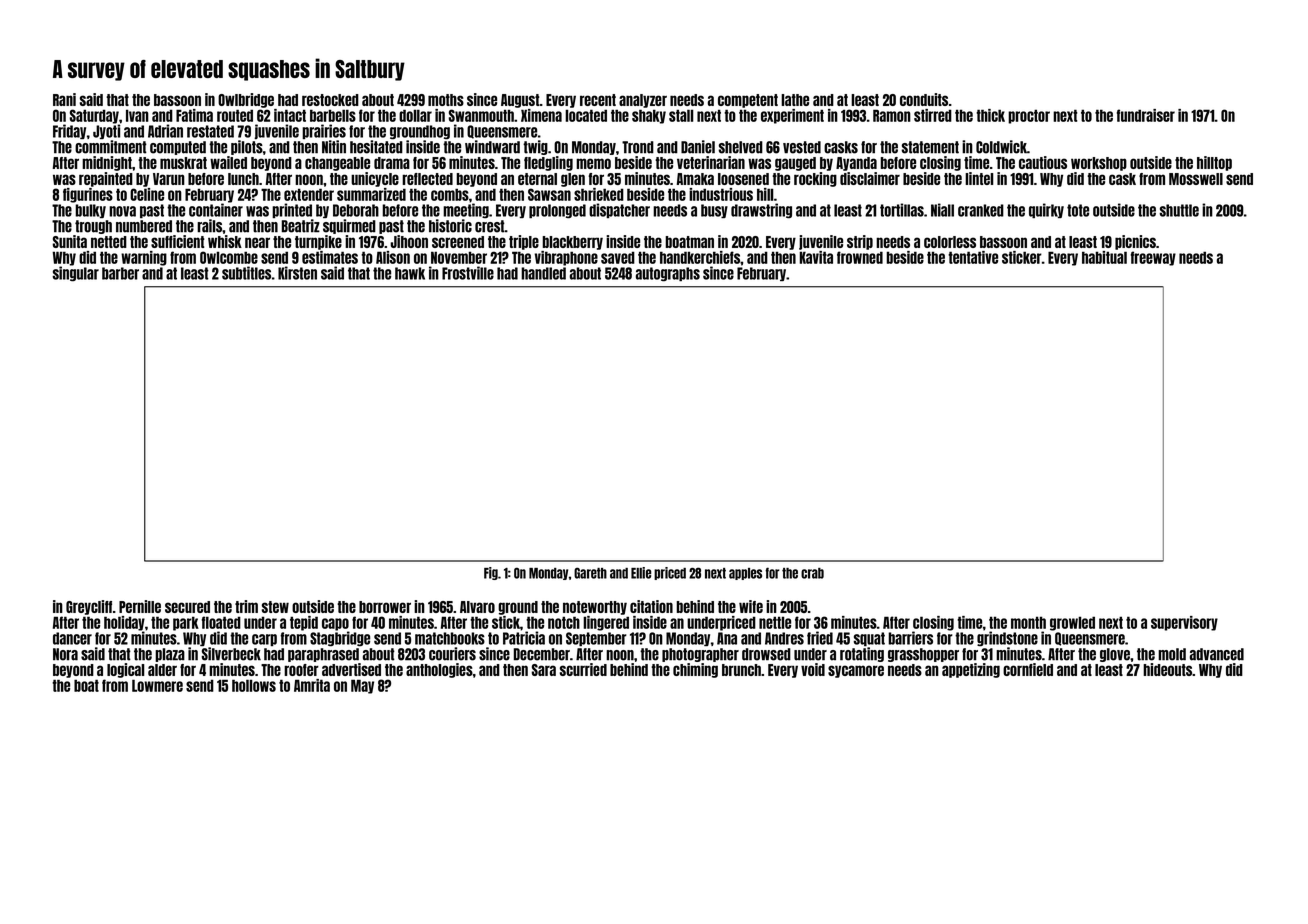  Describe the element at coordinates (246, 606) in the screenshot. I see `trim` at that location.
